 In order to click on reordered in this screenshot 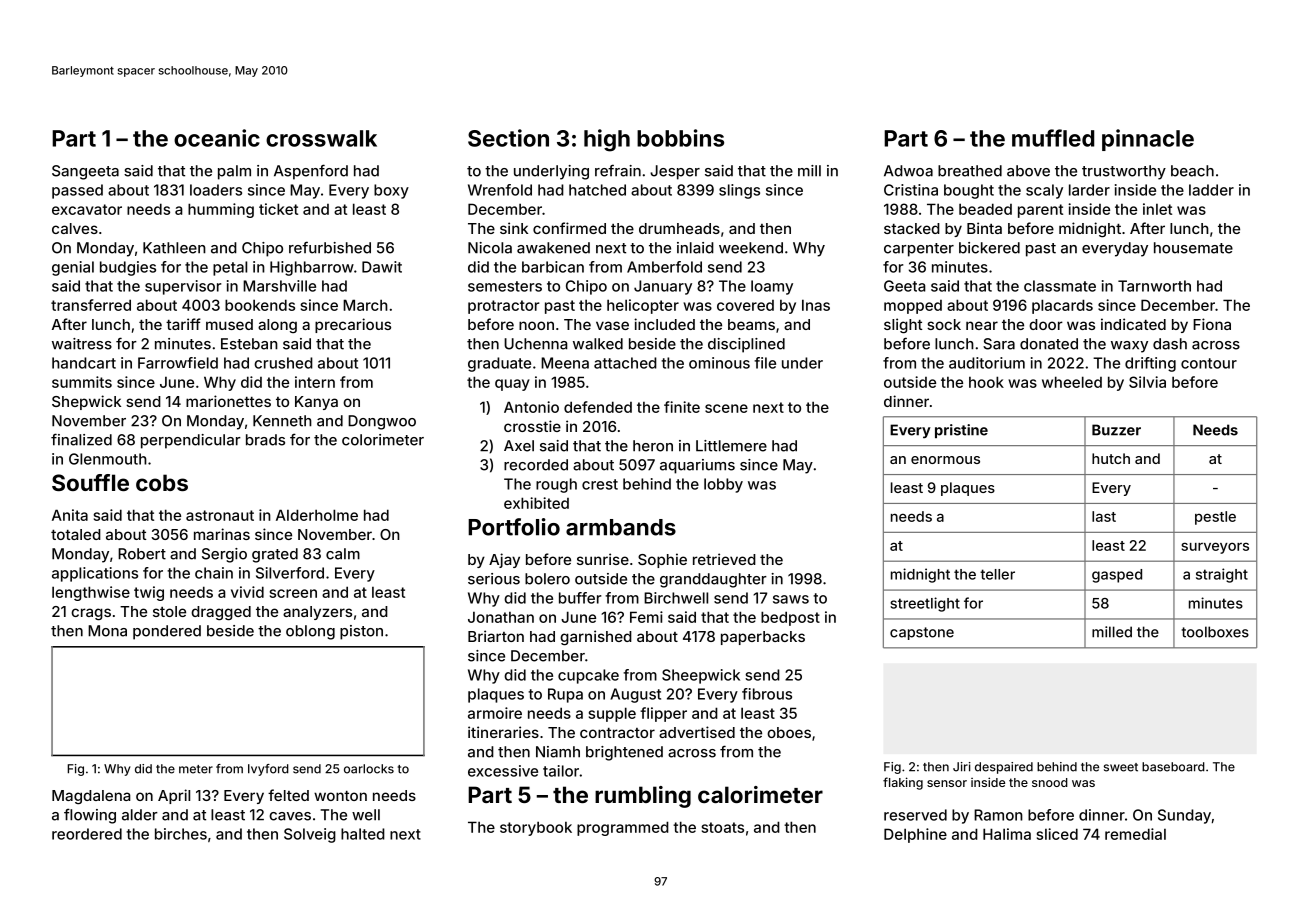, I will do `click(87, 834)`.
